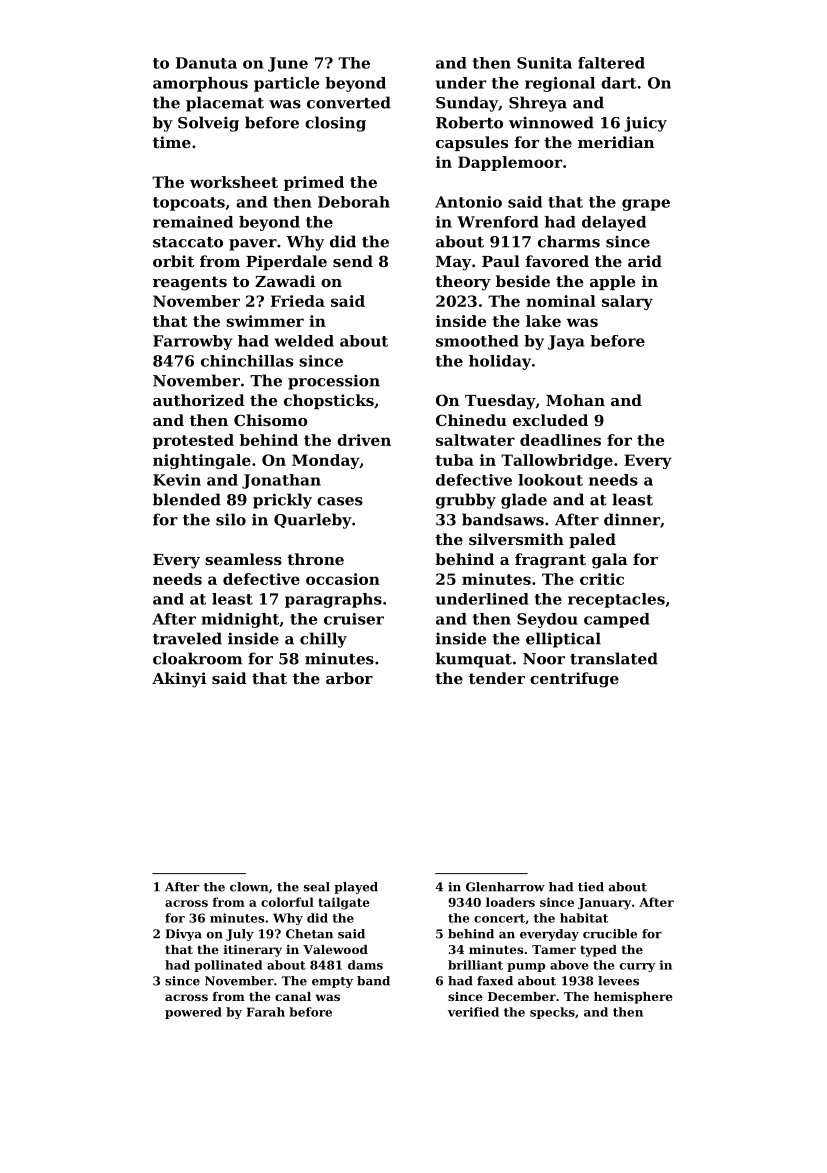 This screenshot has width=827, height=1173. I want to click on arbor, so click(349, 678).
